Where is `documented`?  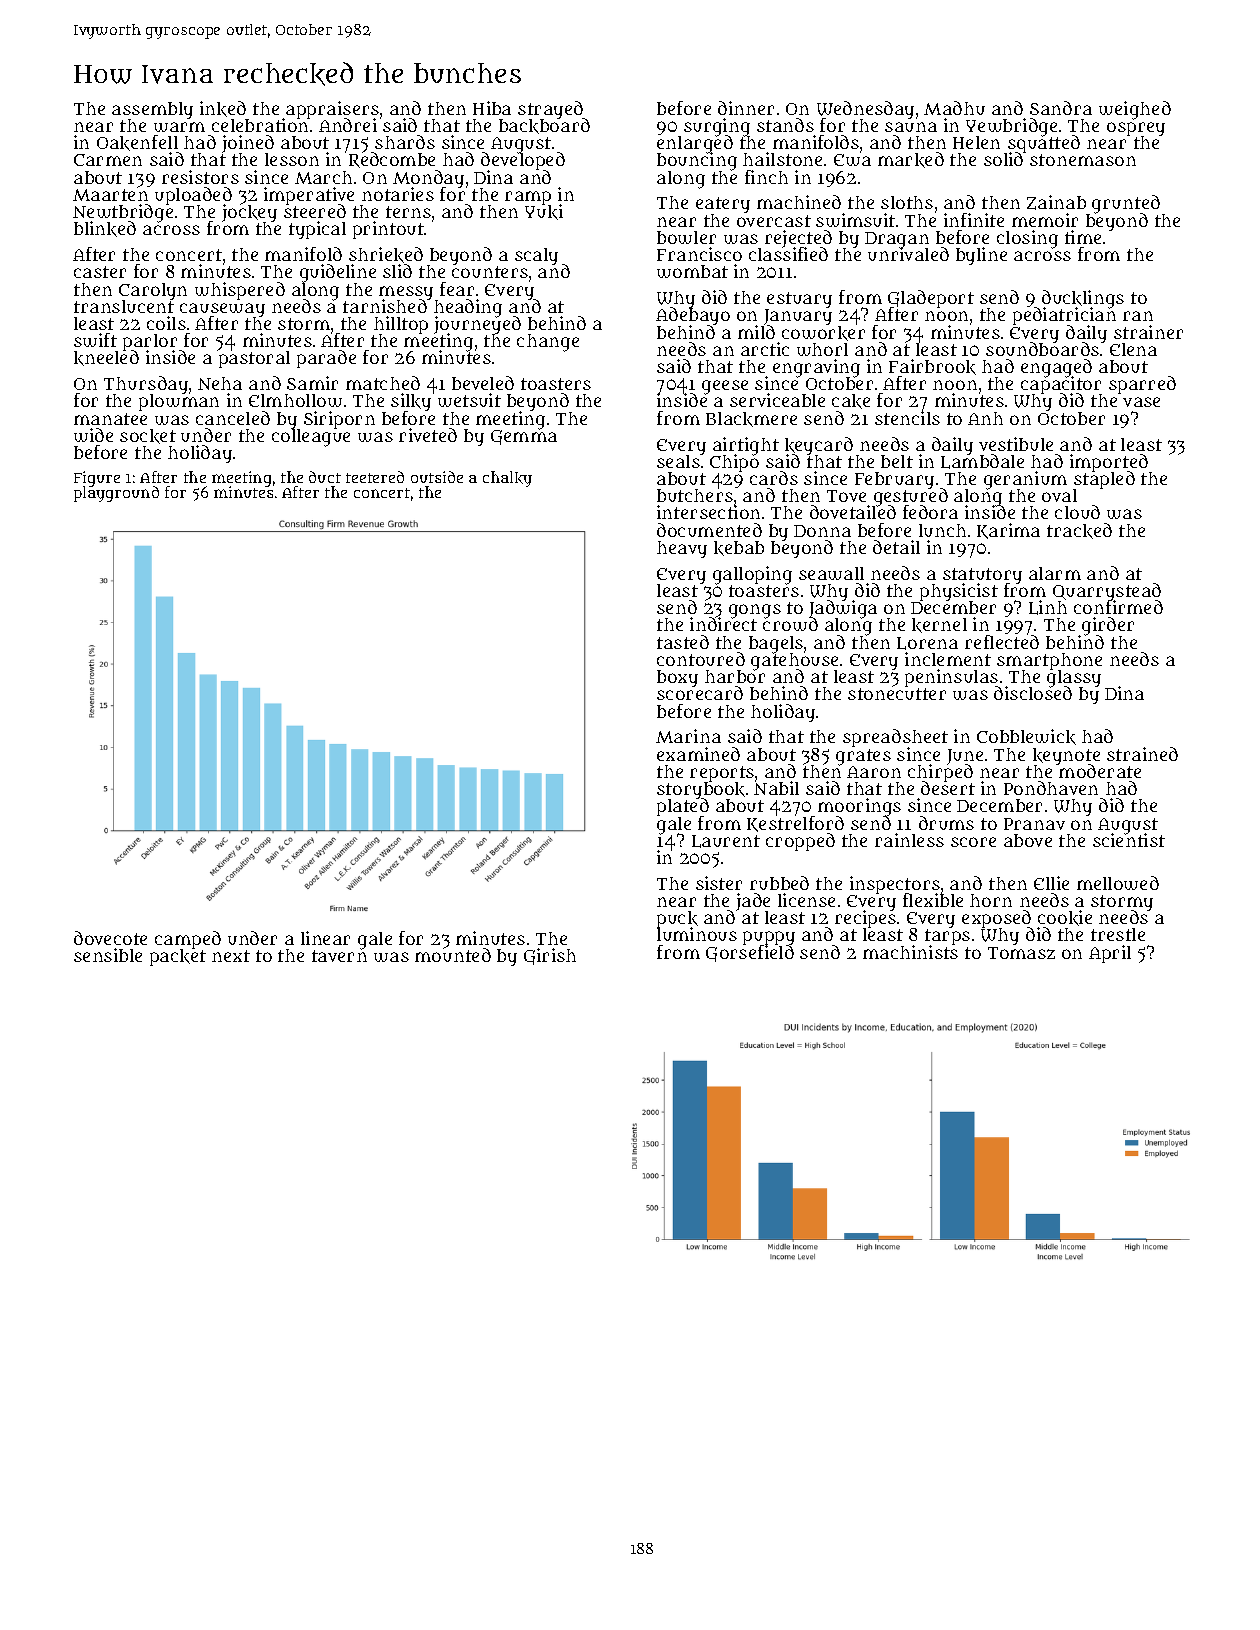 documented is located at coordinates (709, 530).
